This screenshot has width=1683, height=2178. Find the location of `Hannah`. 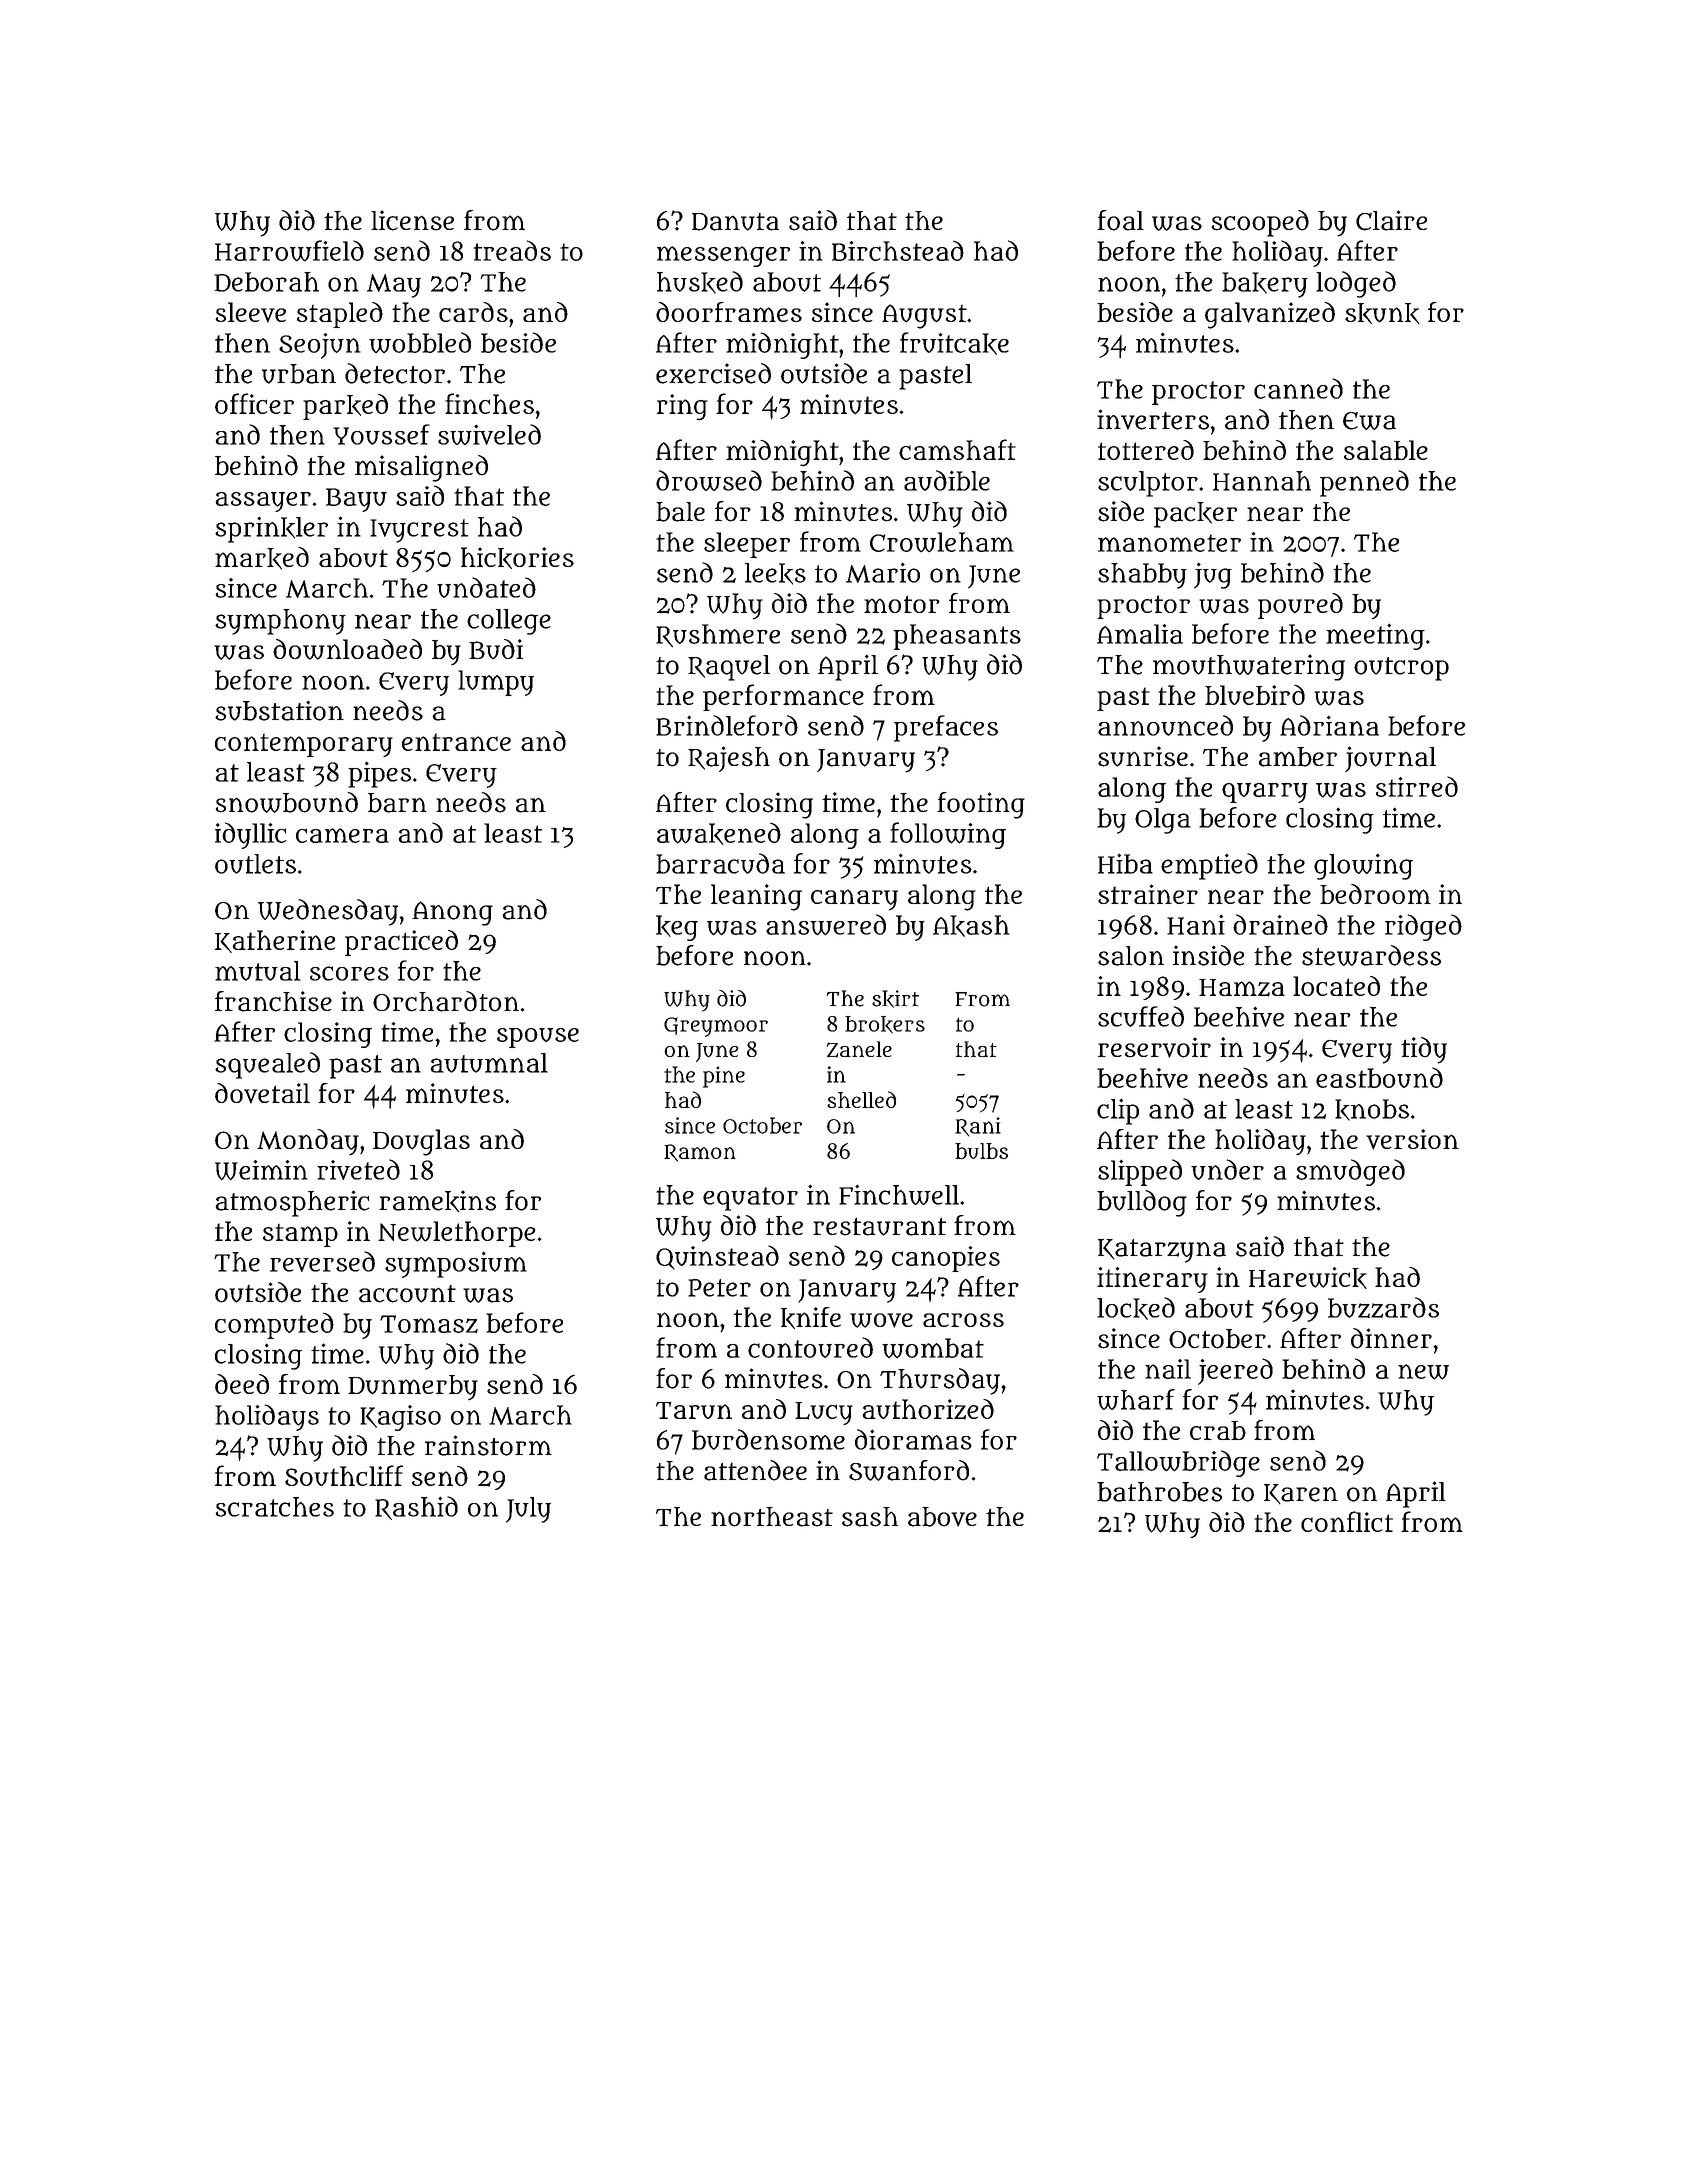

Hannah is located at coordinates (1262, 481).
